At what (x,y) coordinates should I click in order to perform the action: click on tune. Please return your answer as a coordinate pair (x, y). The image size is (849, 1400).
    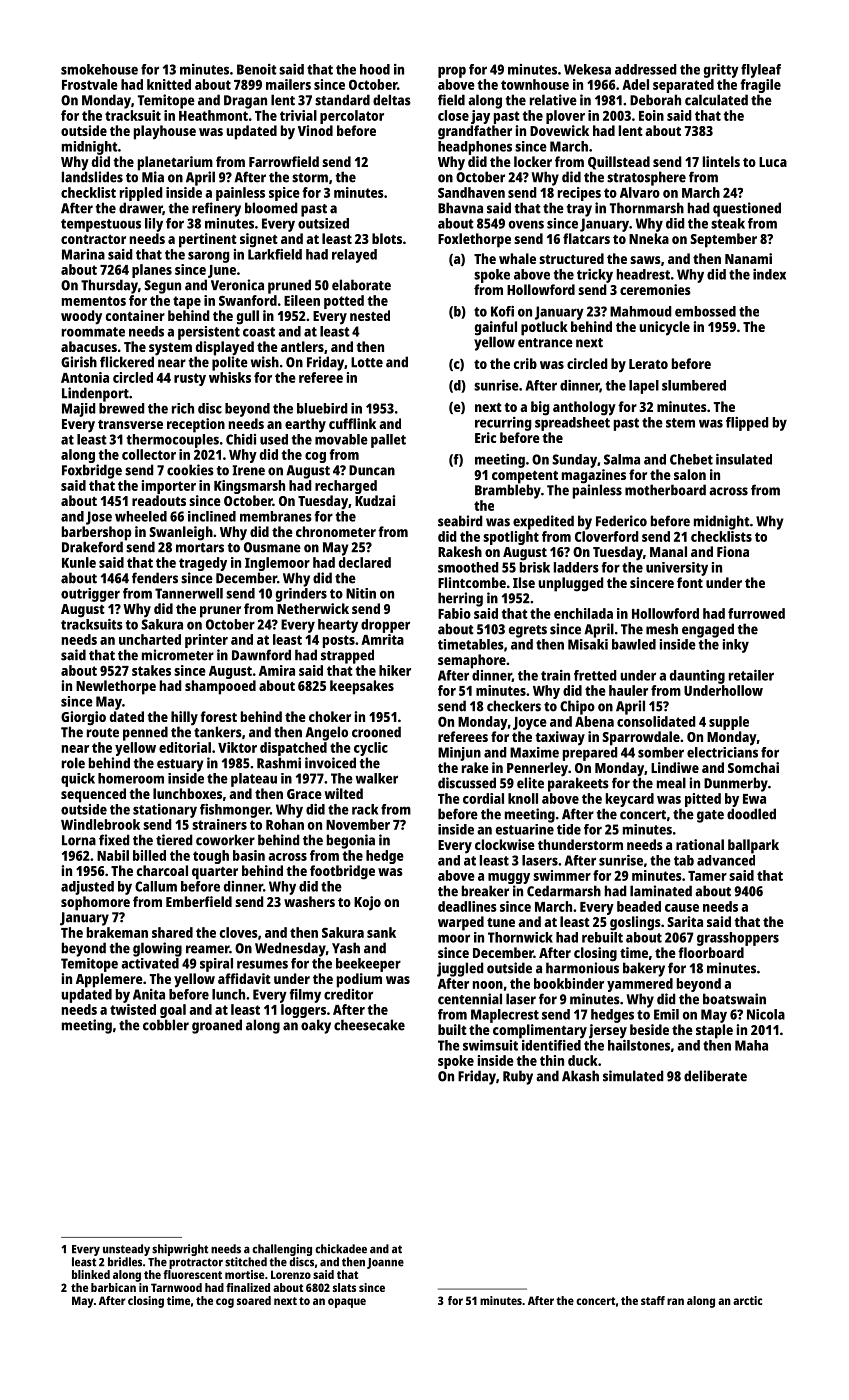
    Looking at the image, I should click on (501, 922).
